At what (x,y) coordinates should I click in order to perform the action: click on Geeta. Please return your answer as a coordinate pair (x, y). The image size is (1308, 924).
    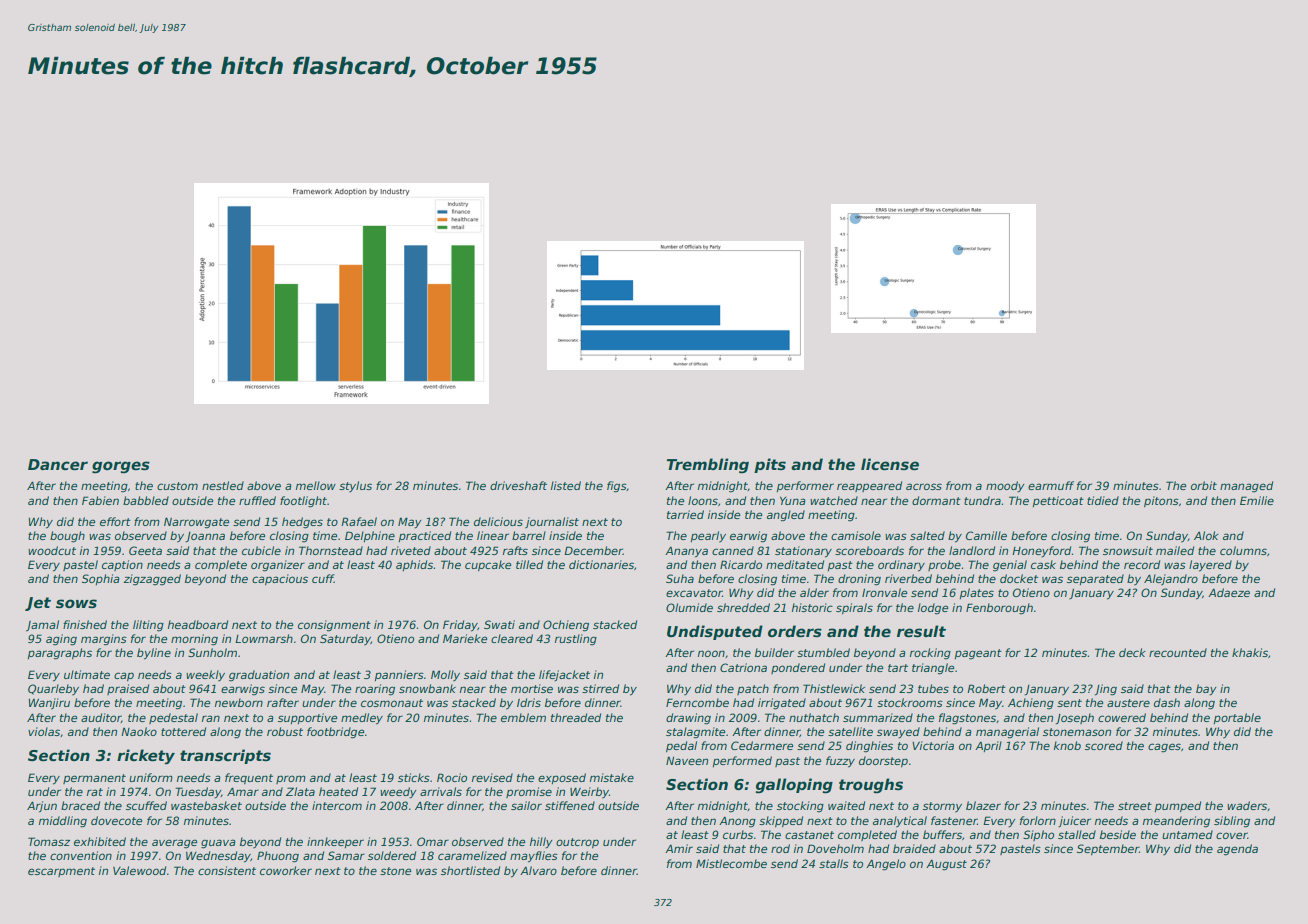
    Looking at the image, I should click on (145, 550).
